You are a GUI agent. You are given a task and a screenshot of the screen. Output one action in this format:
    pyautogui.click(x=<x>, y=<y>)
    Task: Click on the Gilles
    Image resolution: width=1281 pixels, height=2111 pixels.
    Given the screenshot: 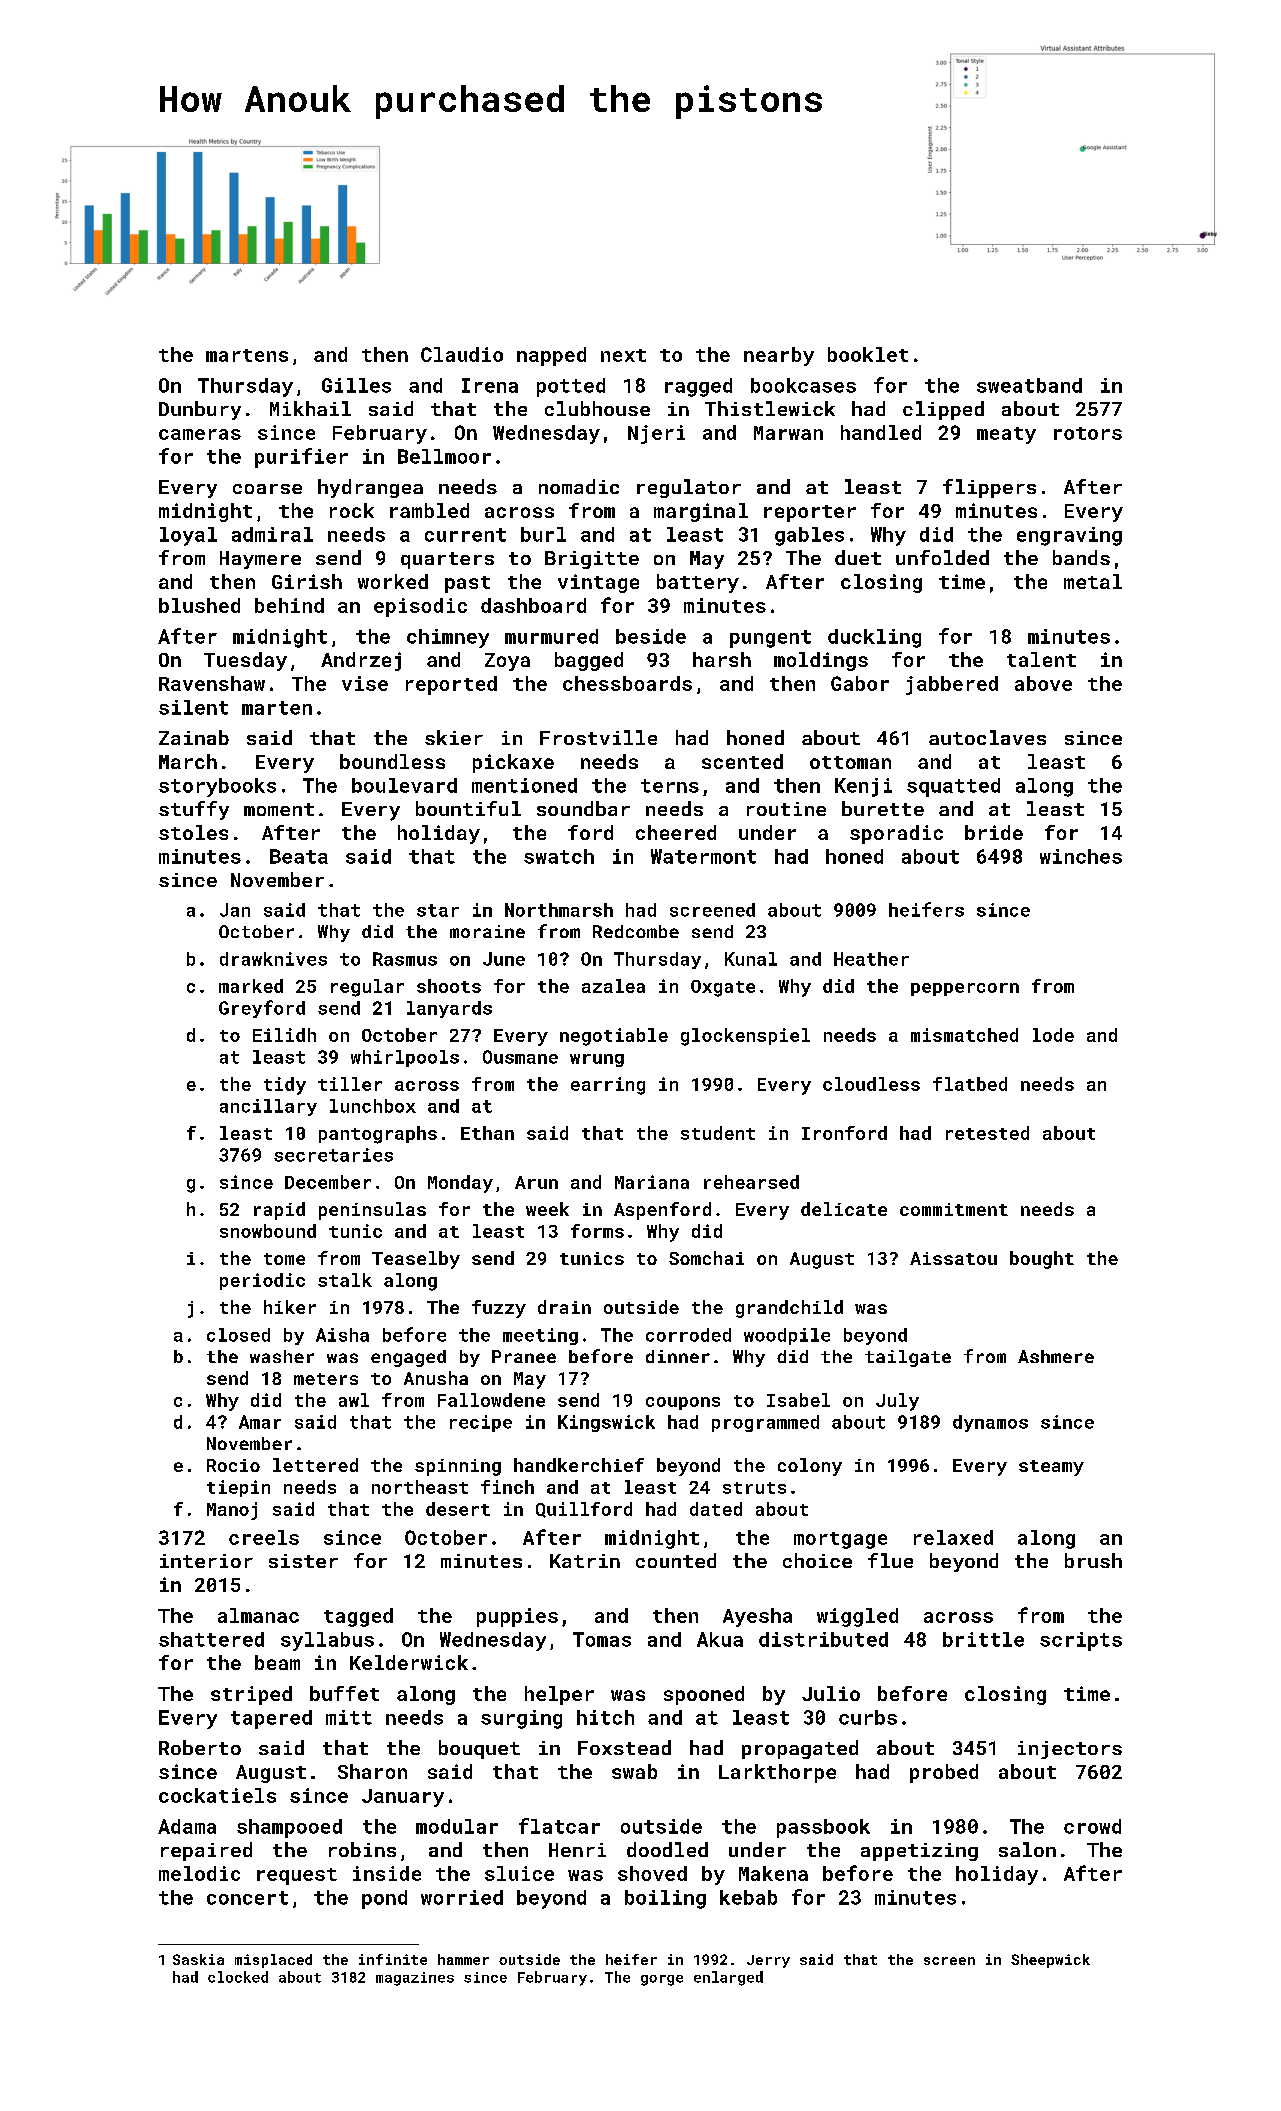 What is the action you would take?
    pyautogui.click(x=356, y=385)
